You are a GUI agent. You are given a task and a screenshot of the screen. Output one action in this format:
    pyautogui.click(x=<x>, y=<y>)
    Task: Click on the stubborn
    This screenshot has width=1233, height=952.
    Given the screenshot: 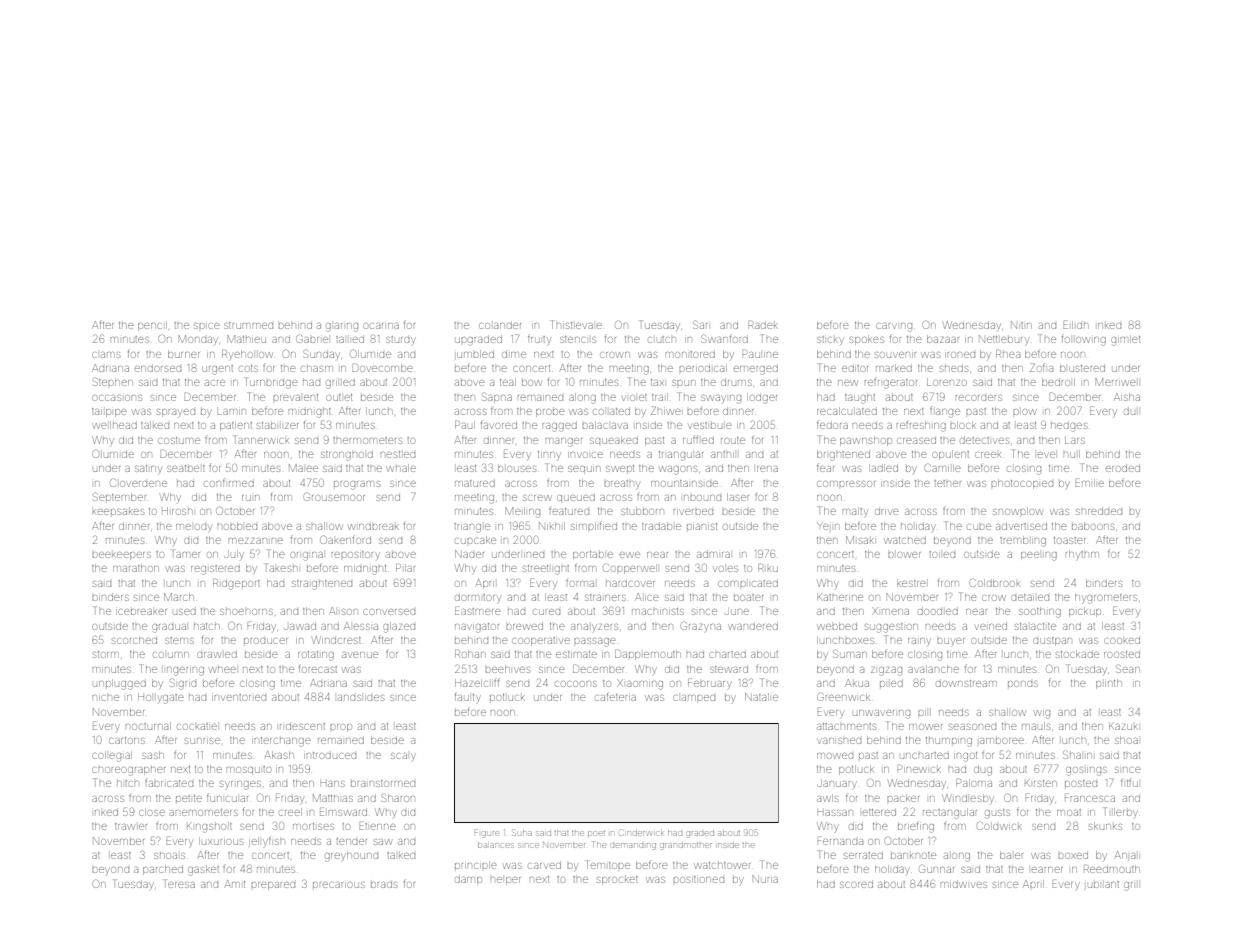 What is the action you would take?
    pyautogui.click(x=642, y=511)
